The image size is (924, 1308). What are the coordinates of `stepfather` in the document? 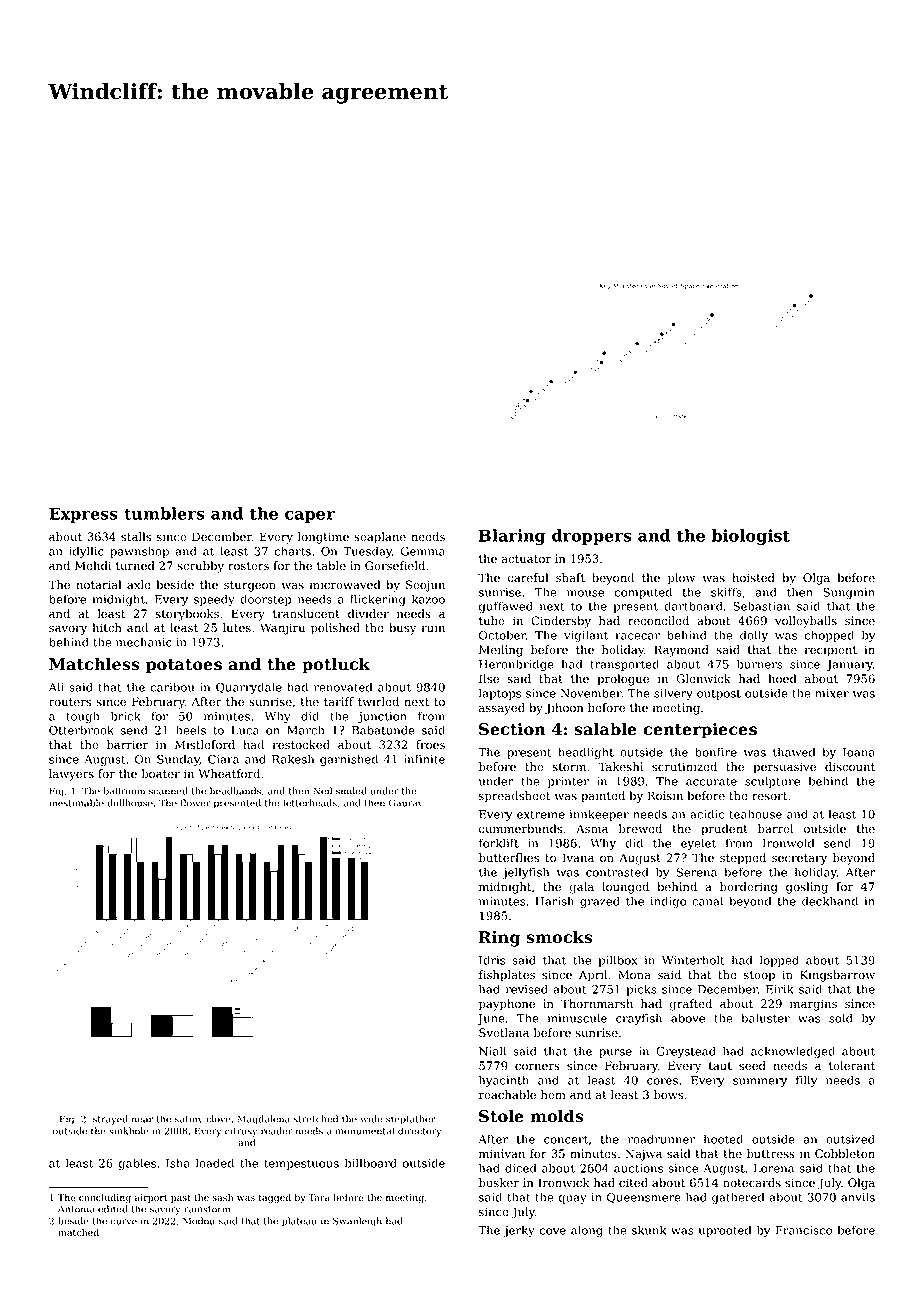 It's located at (410, 1120).
